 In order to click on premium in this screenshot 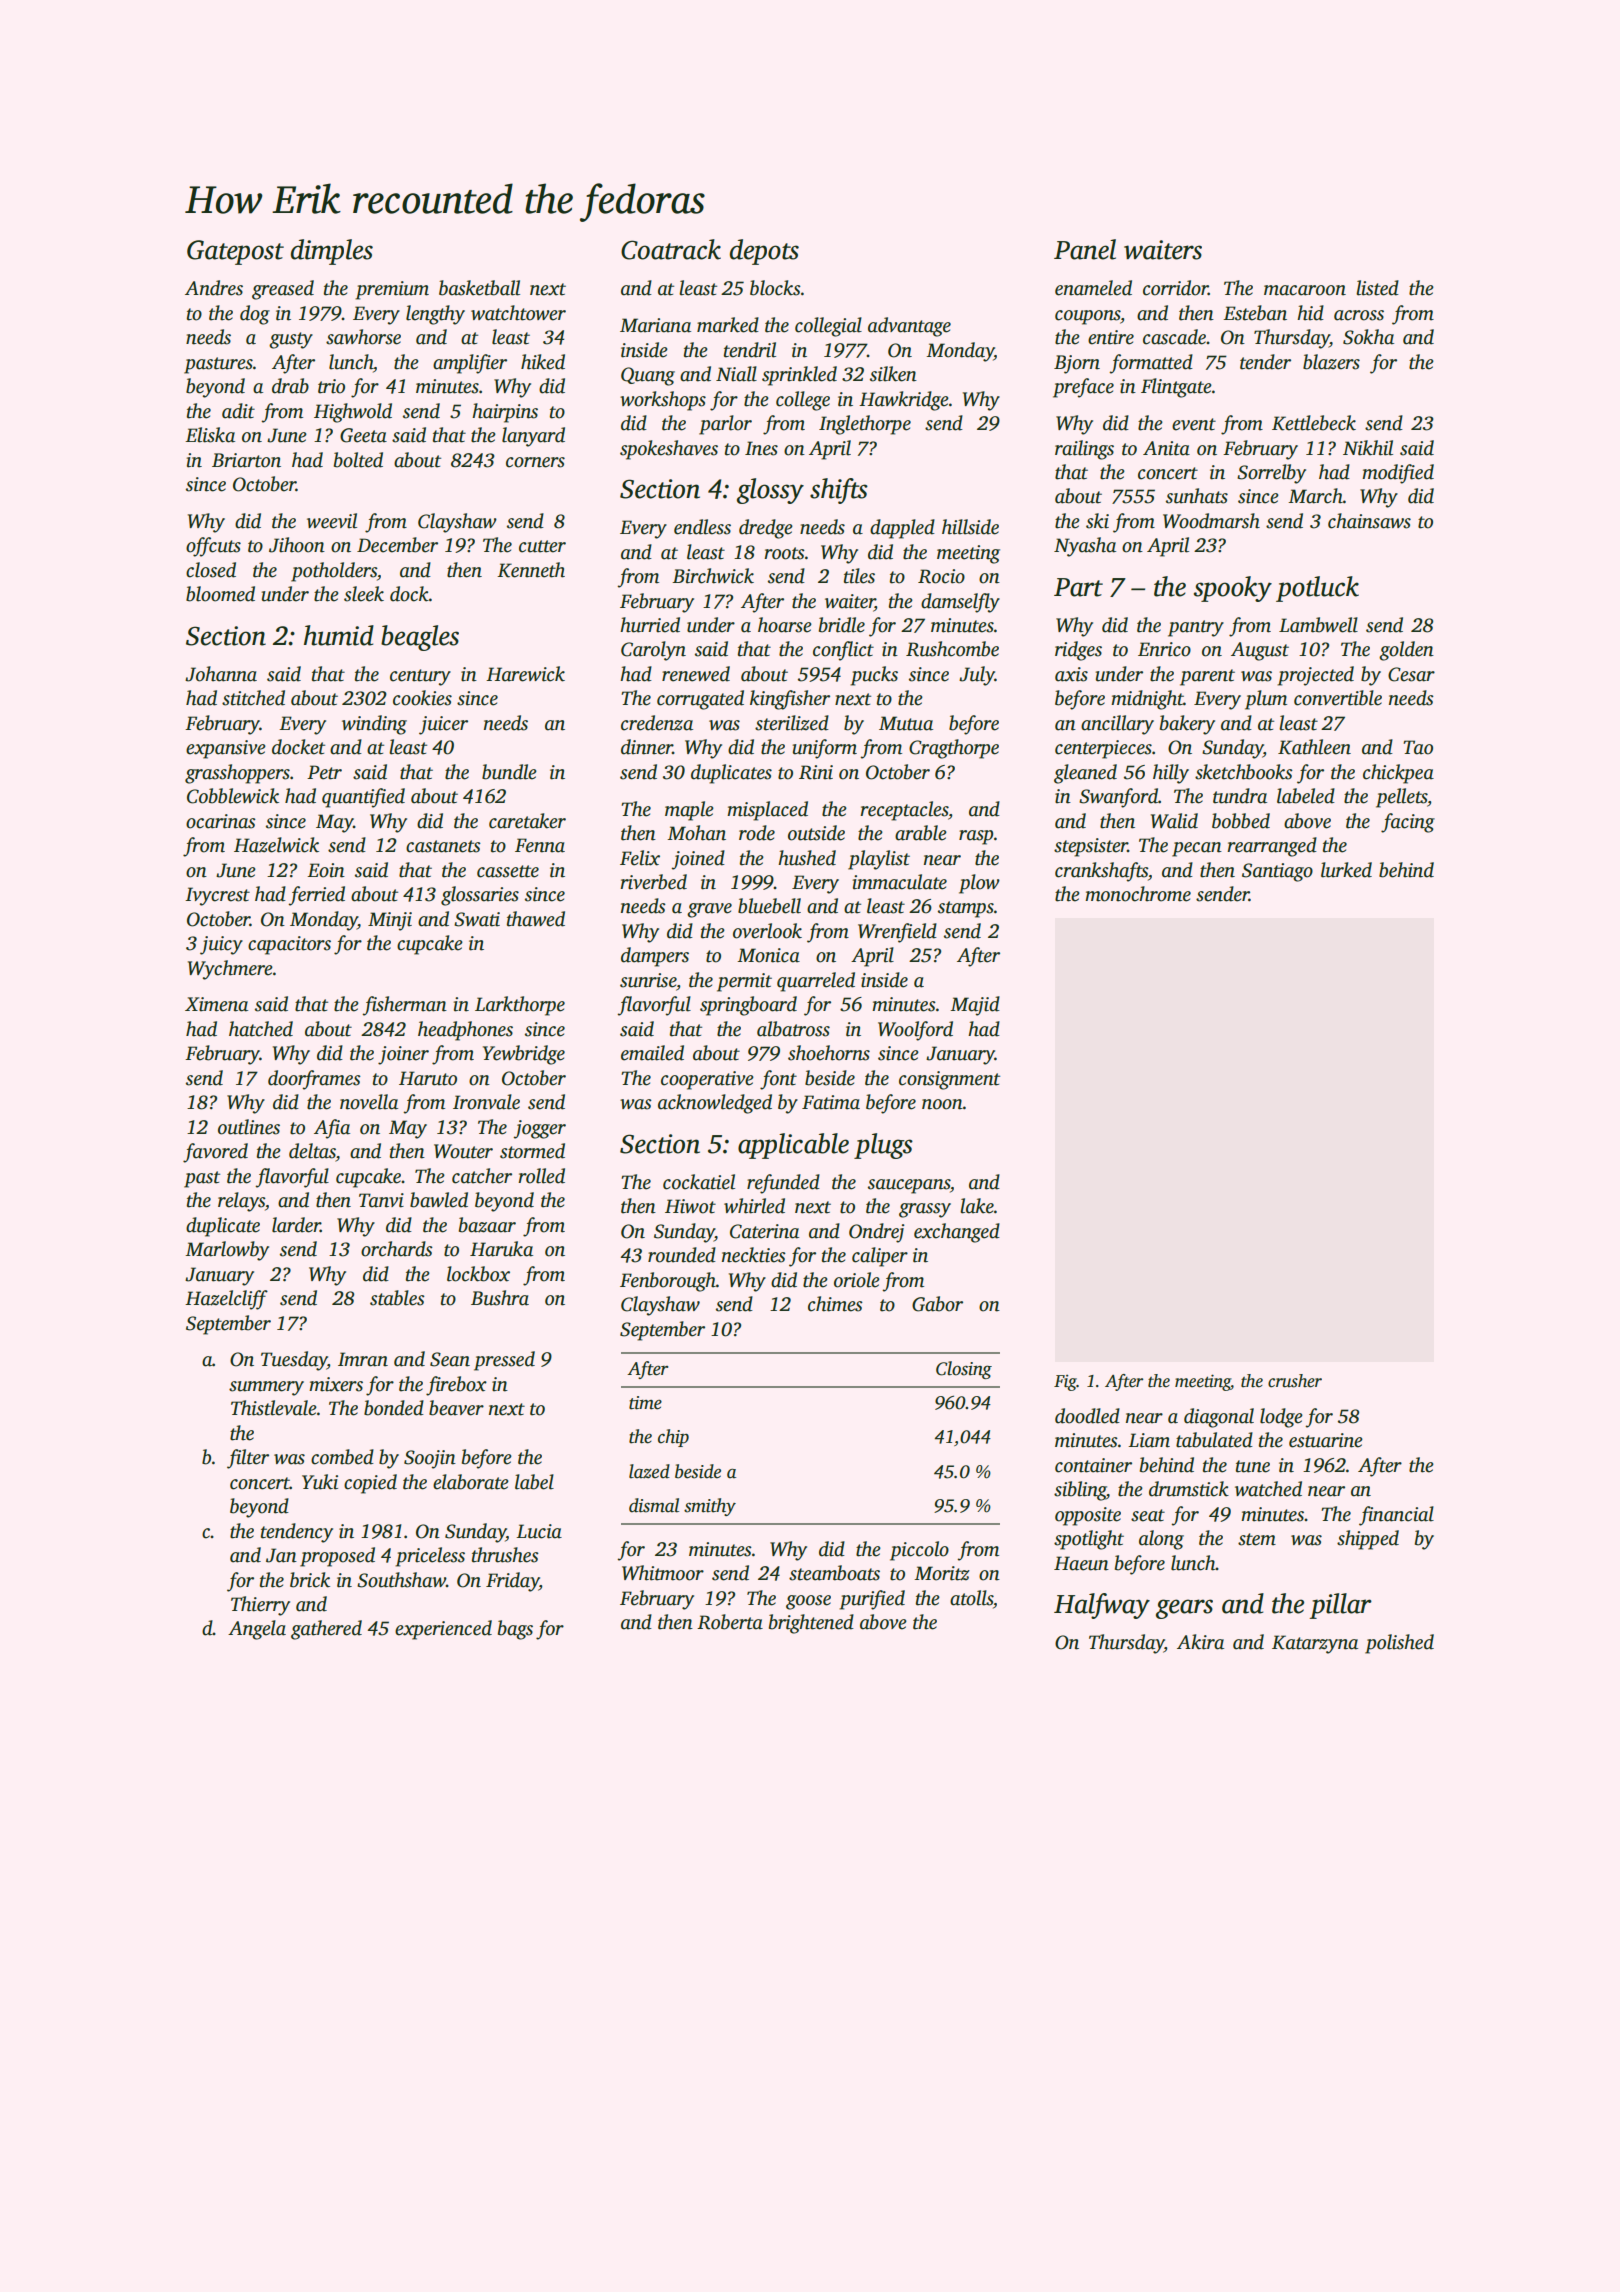, I will do `click(392, 290)`.
